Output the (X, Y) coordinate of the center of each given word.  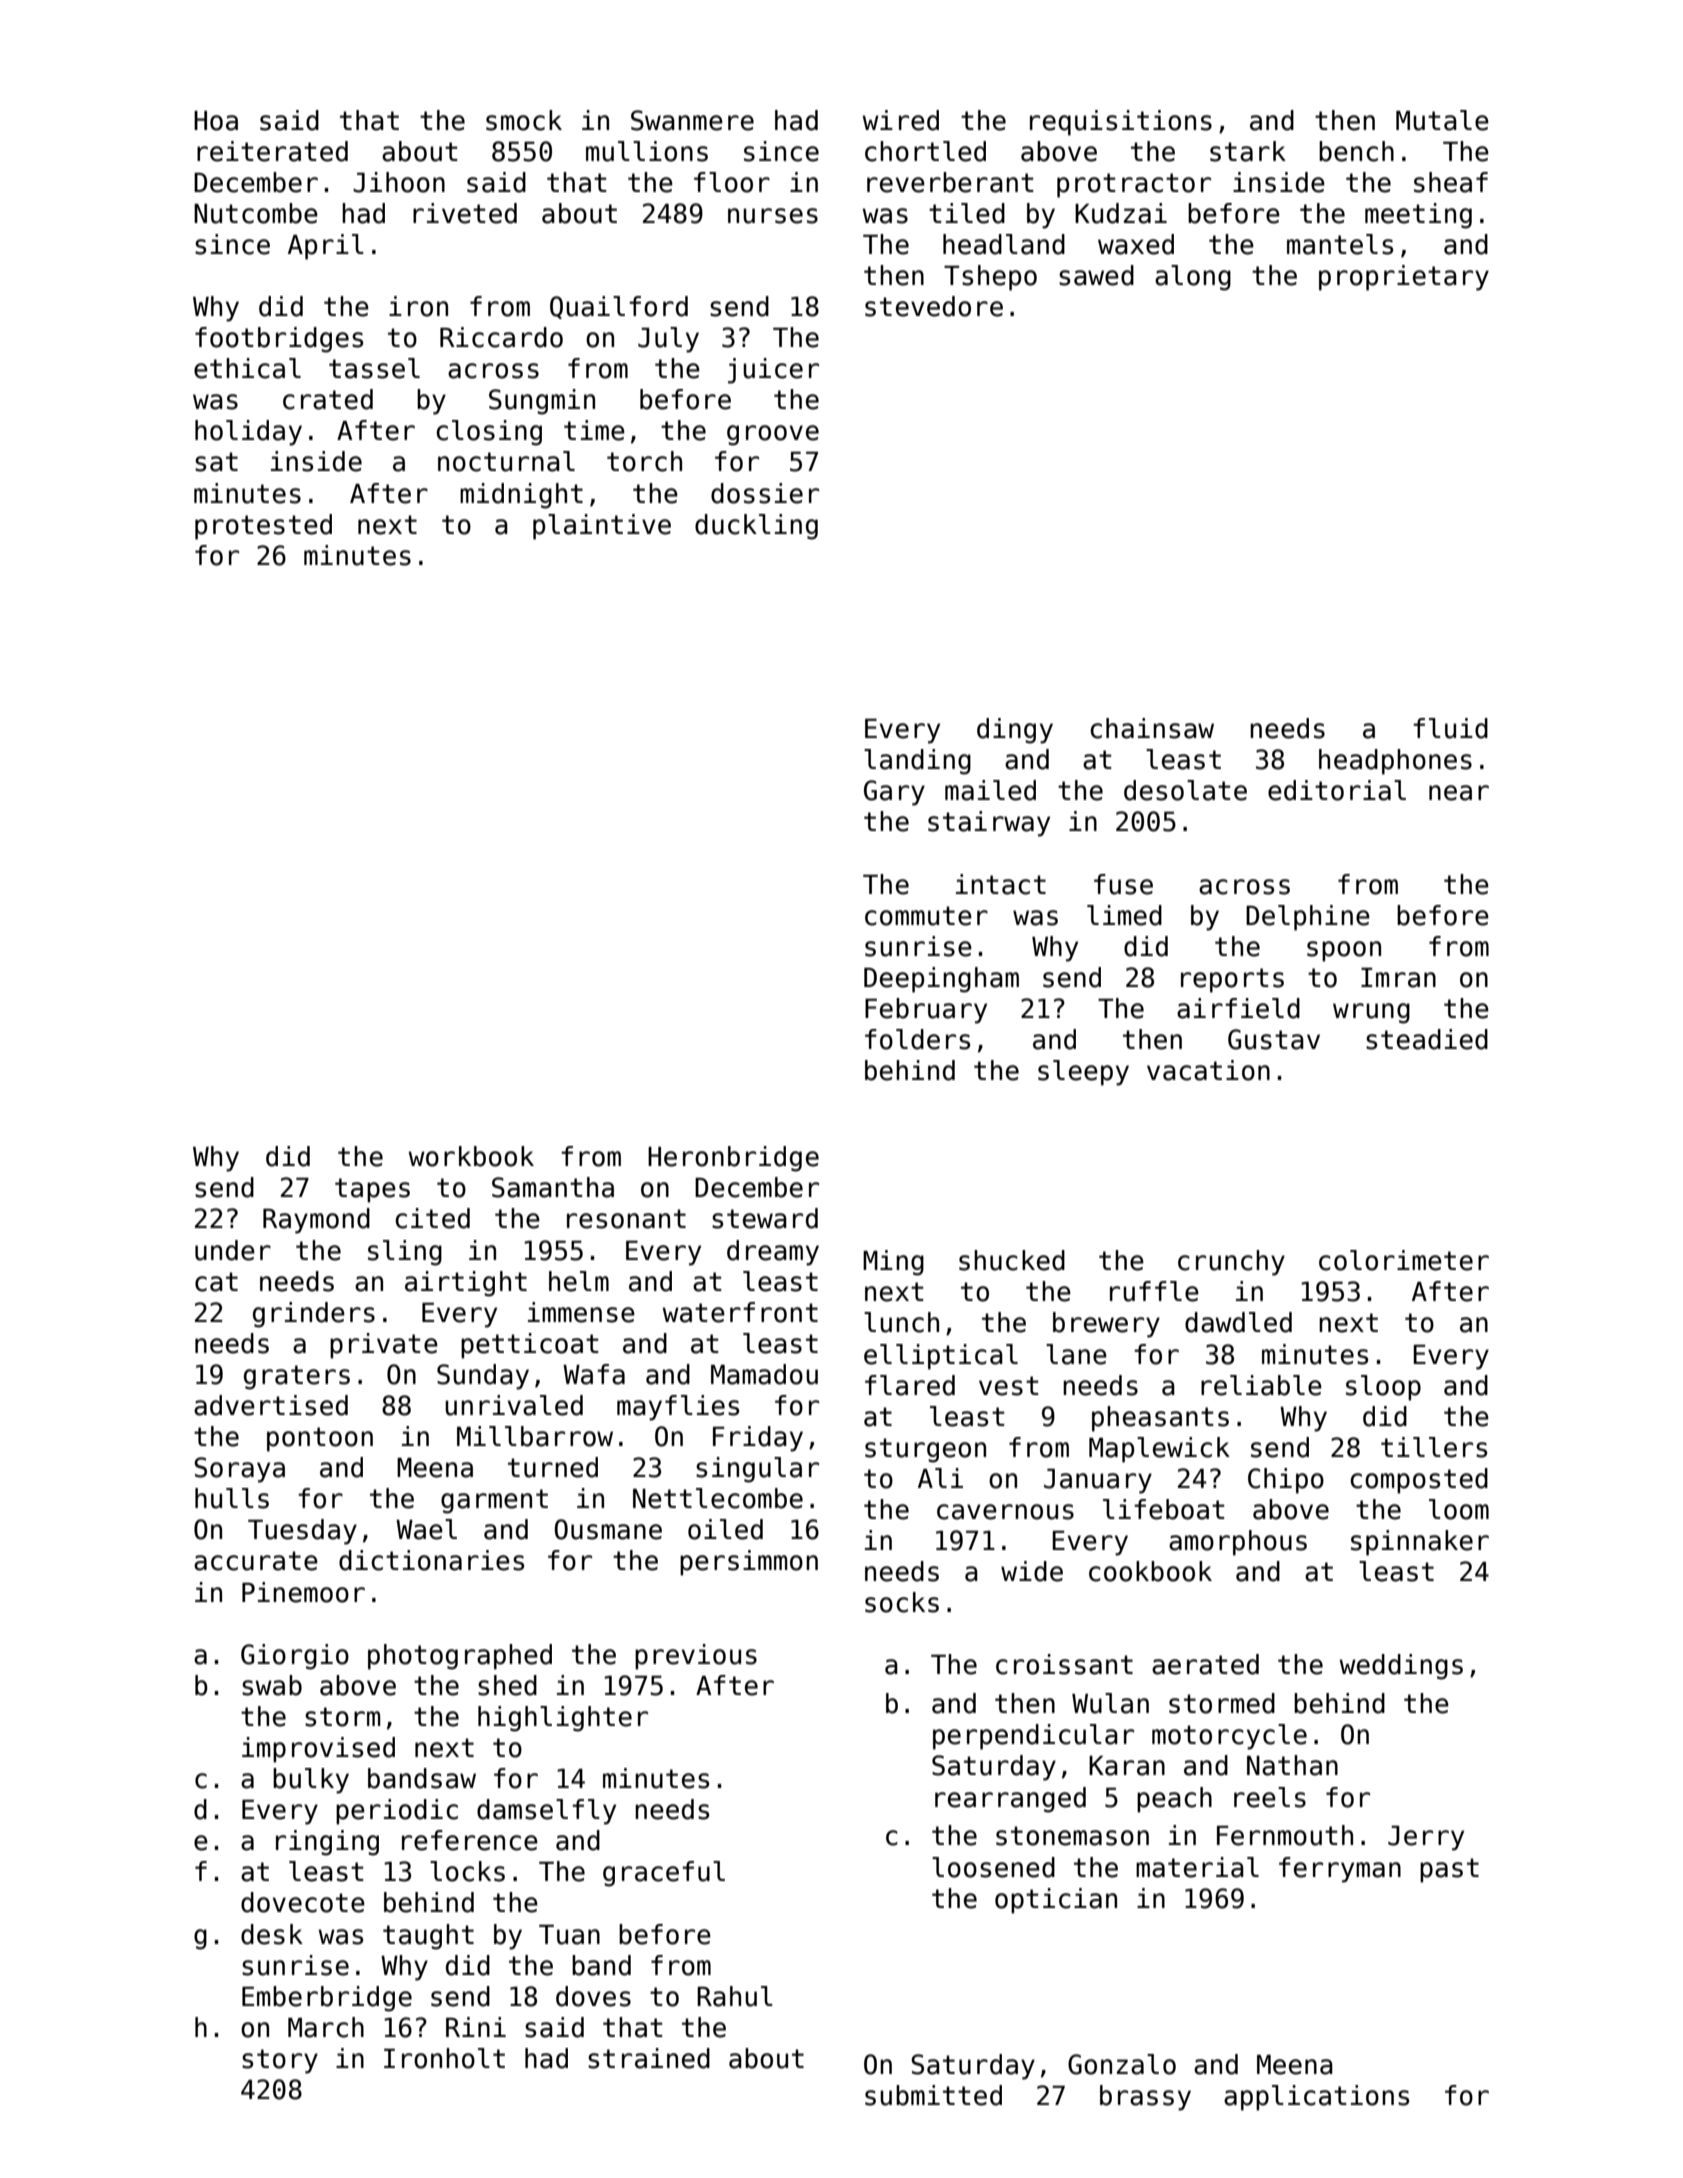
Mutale (1442, 120)
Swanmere (692, 120)
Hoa (216, 121)
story (280, 2061)
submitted (933, 2095)
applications (1316, 2098)
